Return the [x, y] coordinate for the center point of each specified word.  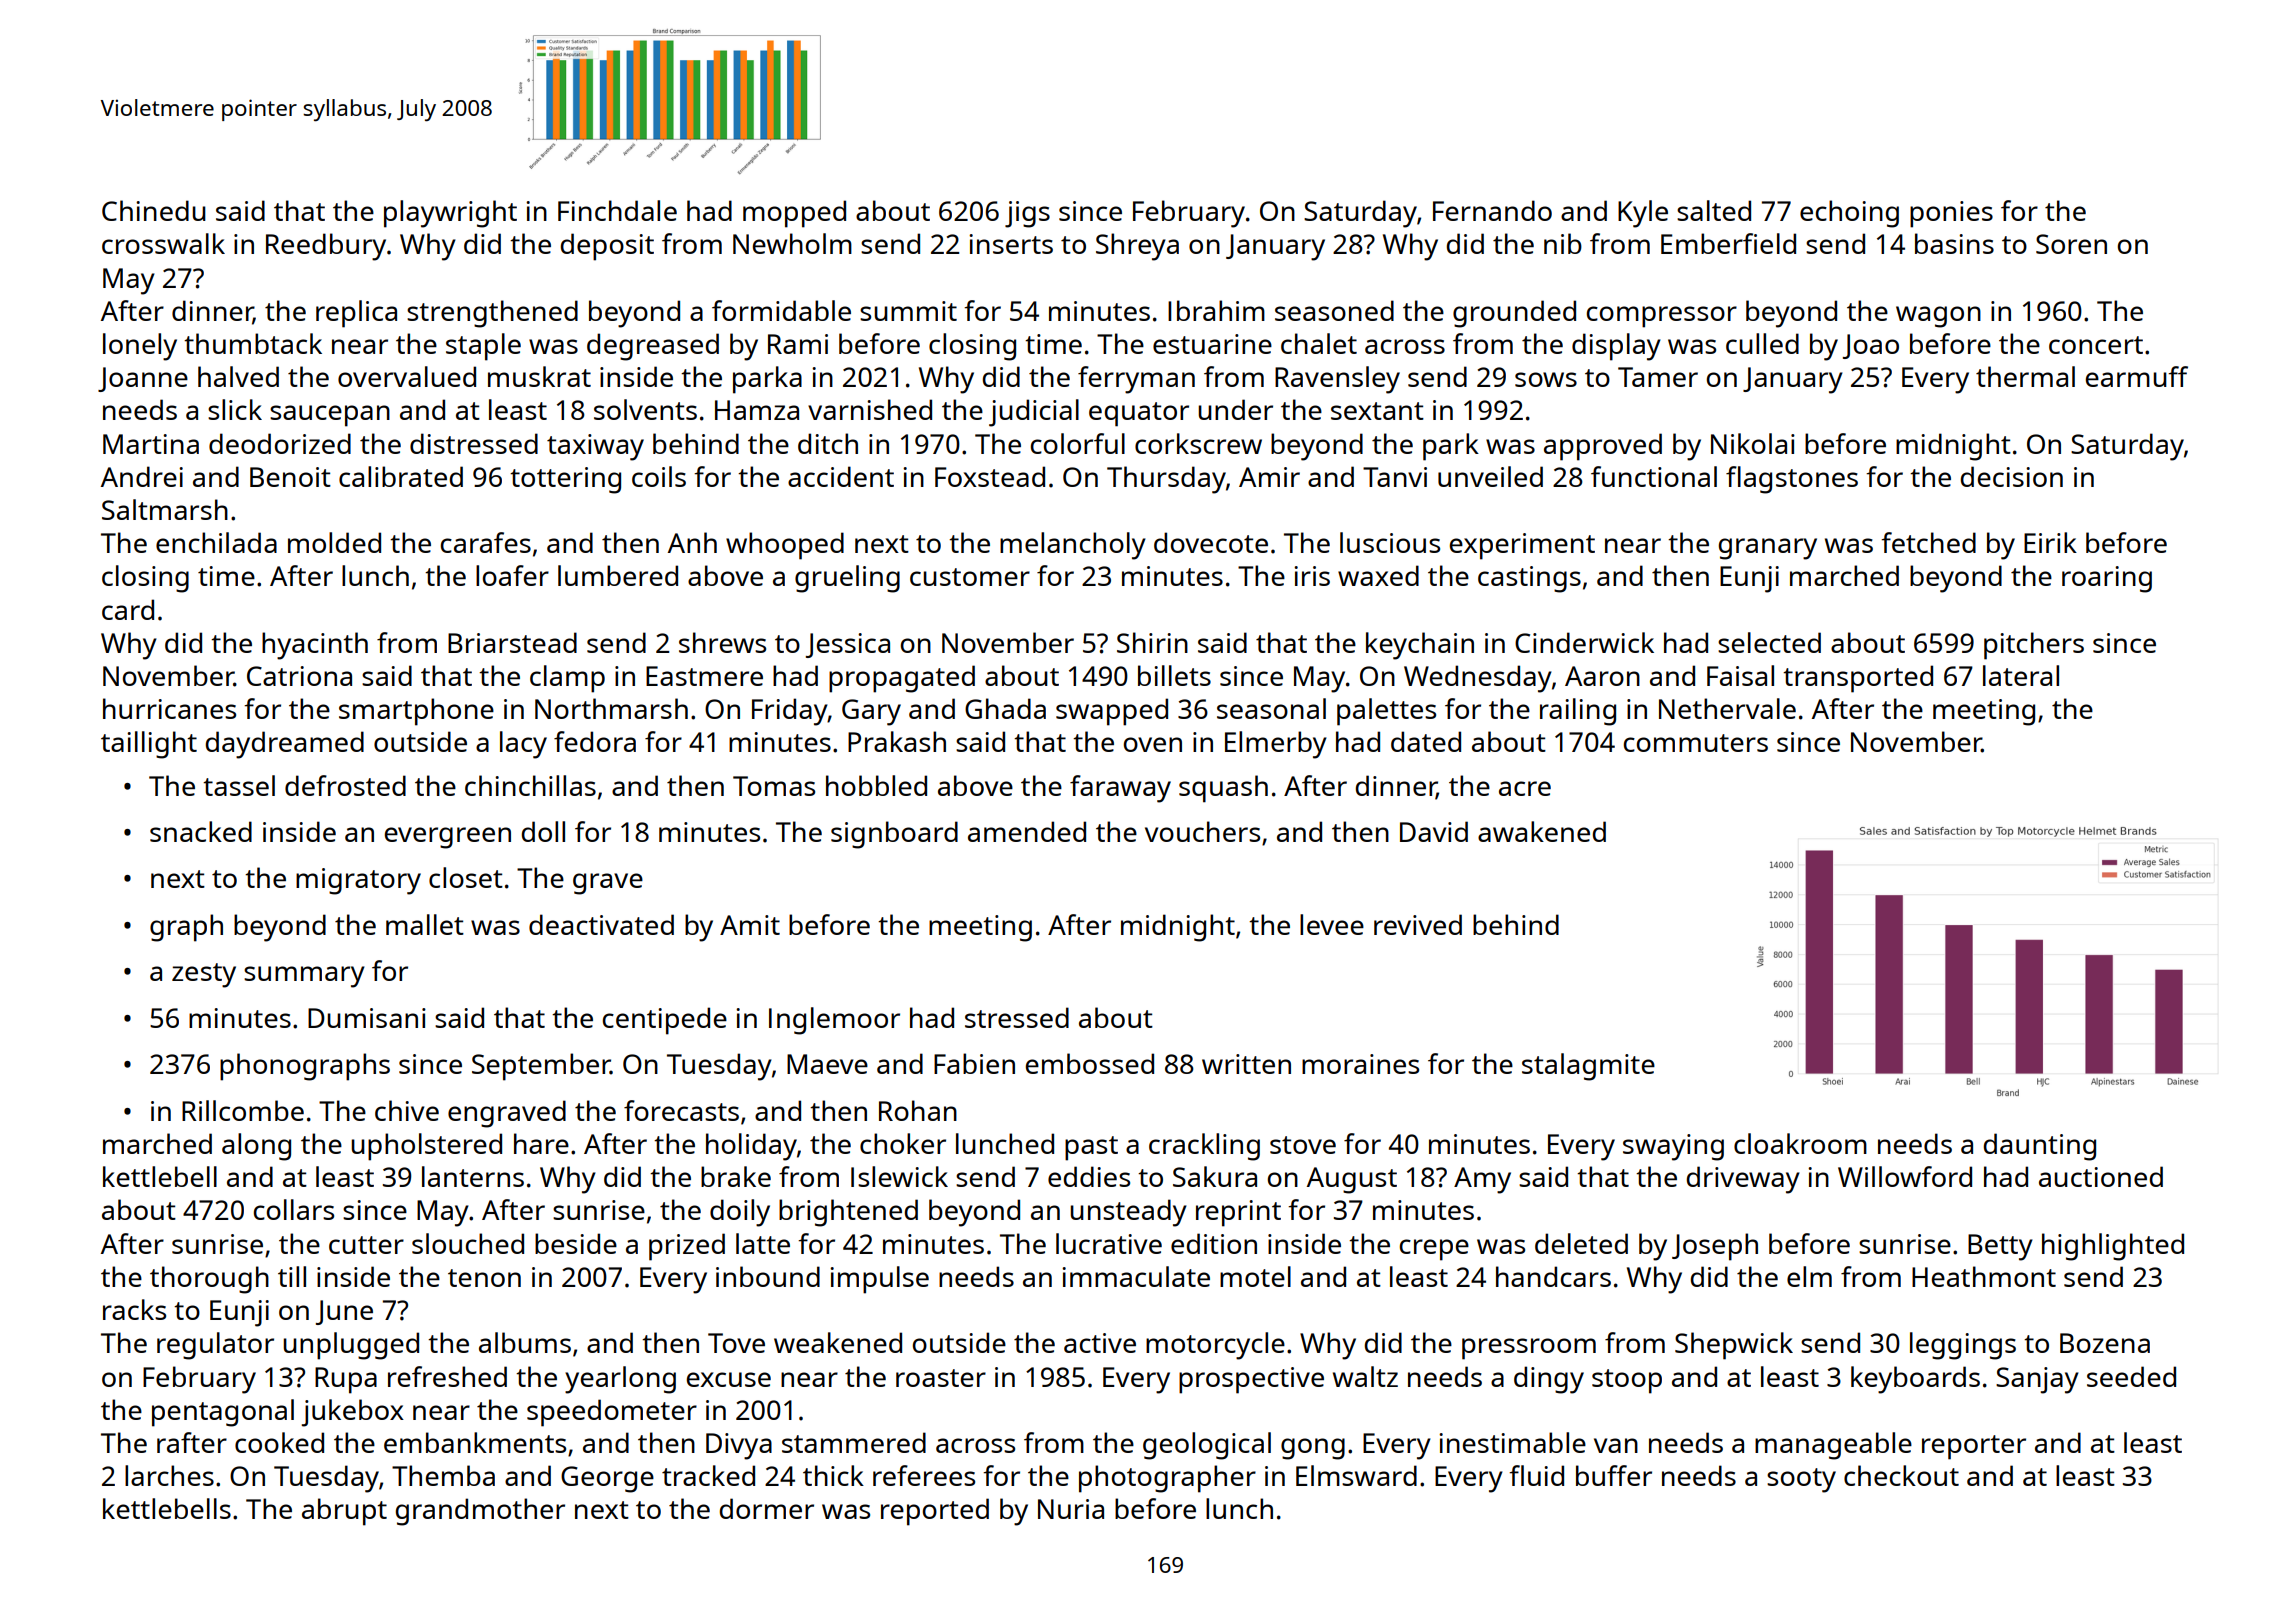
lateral [2021, 675]
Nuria [1071, 1509]
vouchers [1202, 831]
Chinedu [154, 210]
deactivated [601, 924]
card [128, 609]
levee [1332, 924]
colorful [1078, 443]
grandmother [480, 1512]
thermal [2025, 376]
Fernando [1492, 210]
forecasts [681, 1110]
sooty [1801, 1480]
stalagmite [1588, 1067]
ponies [1951, 214]
